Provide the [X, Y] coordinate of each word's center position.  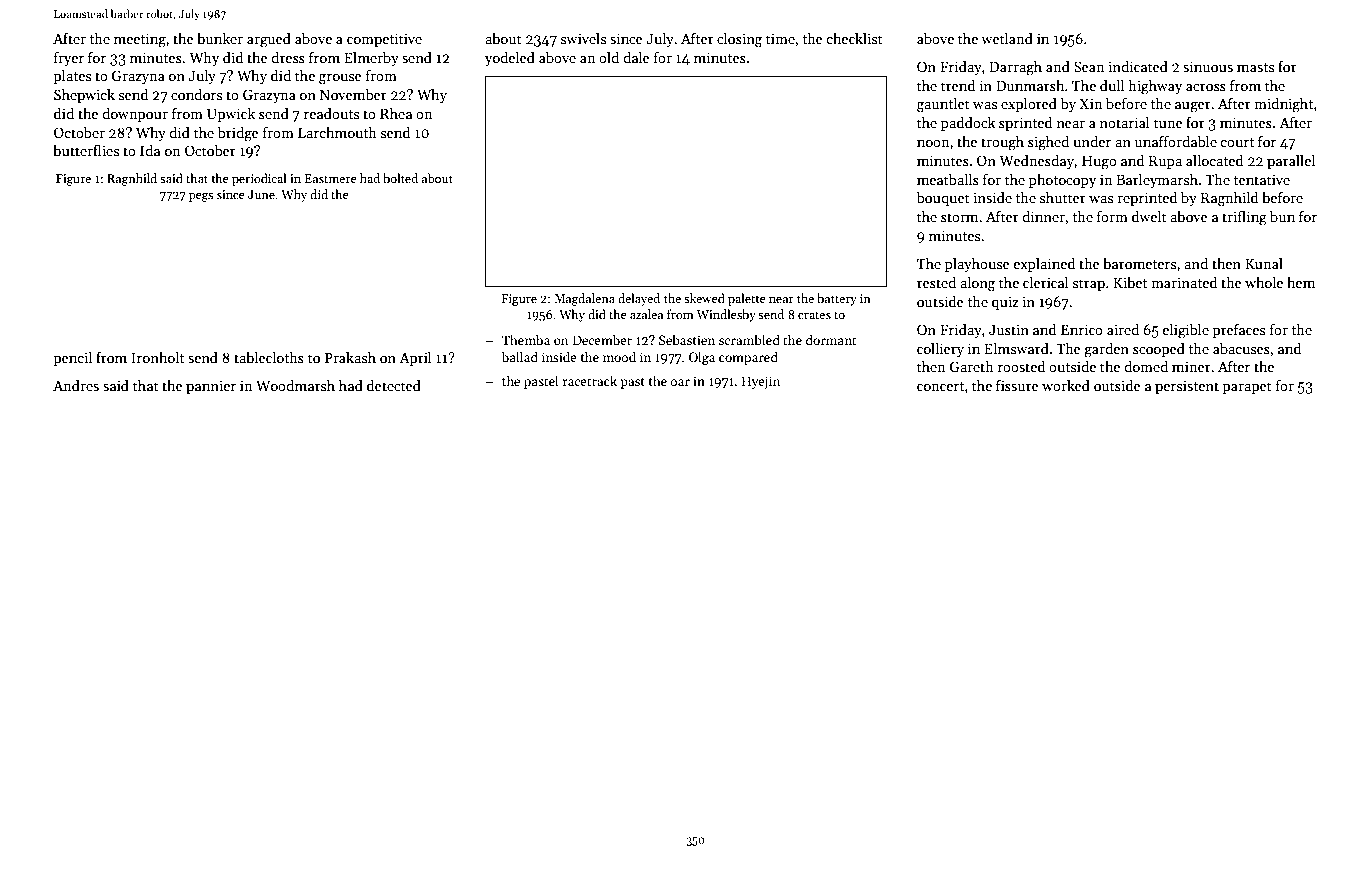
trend [958, 85]
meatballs [948, 179]
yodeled [510, 59]
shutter [1063, 197]
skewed [704, 298]
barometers [1139, 263]
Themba [526, 339]
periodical [259, 179]
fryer [69, 59]
